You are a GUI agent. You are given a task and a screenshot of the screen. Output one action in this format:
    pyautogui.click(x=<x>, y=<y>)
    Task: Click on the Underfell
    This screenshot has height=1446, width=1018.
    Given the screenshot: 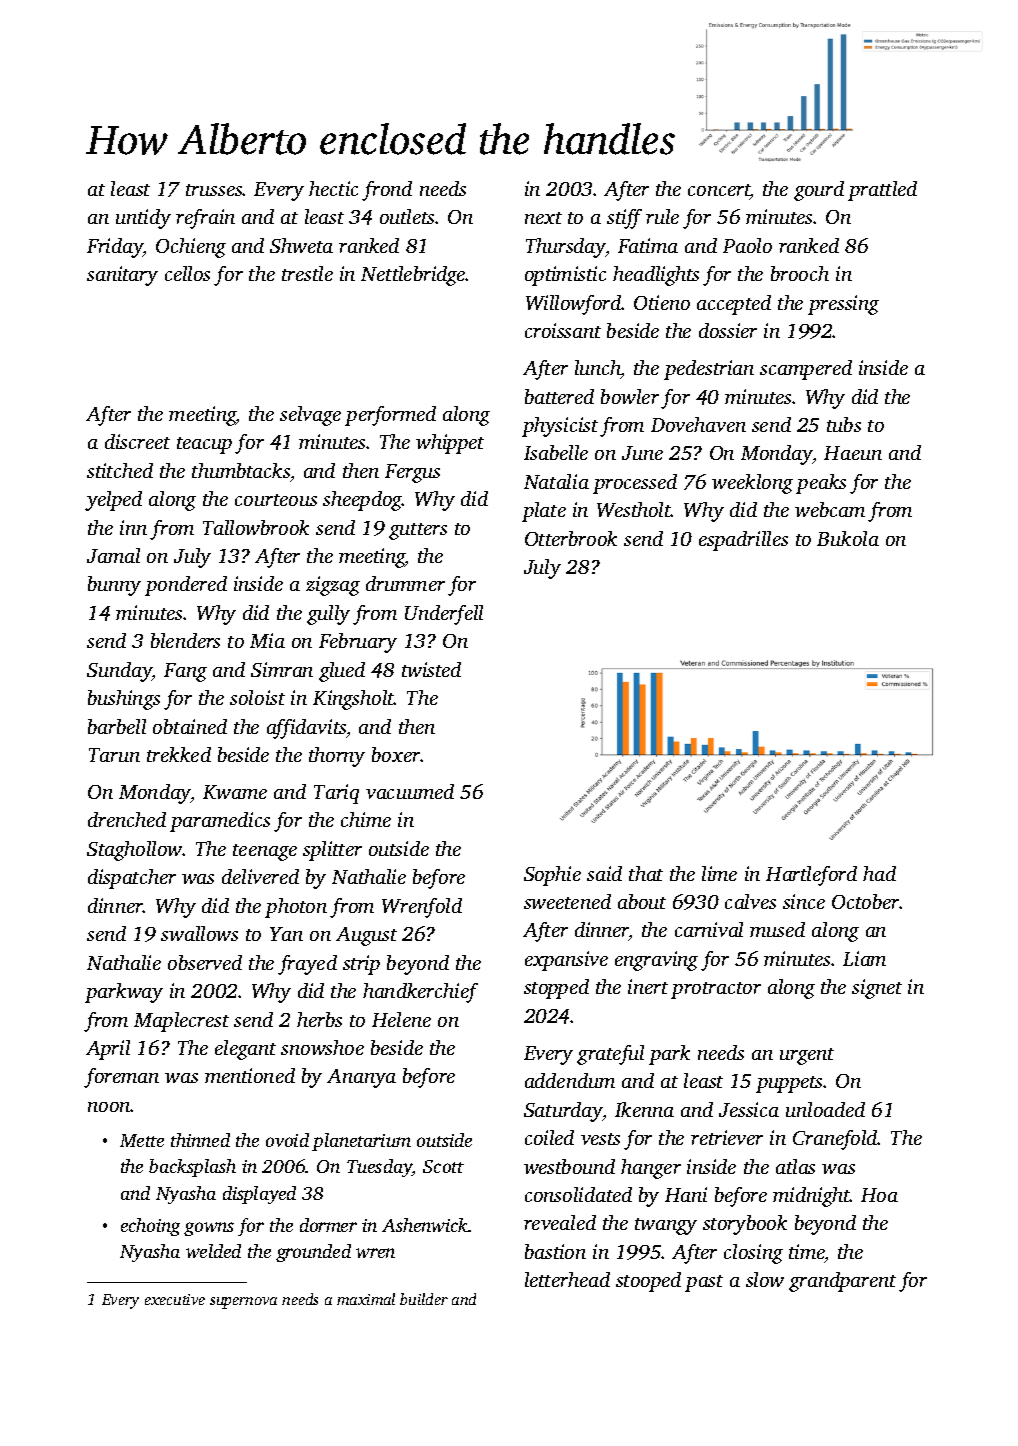 What is the action you would take?
    pyautogui.click(x=444, y=615)
